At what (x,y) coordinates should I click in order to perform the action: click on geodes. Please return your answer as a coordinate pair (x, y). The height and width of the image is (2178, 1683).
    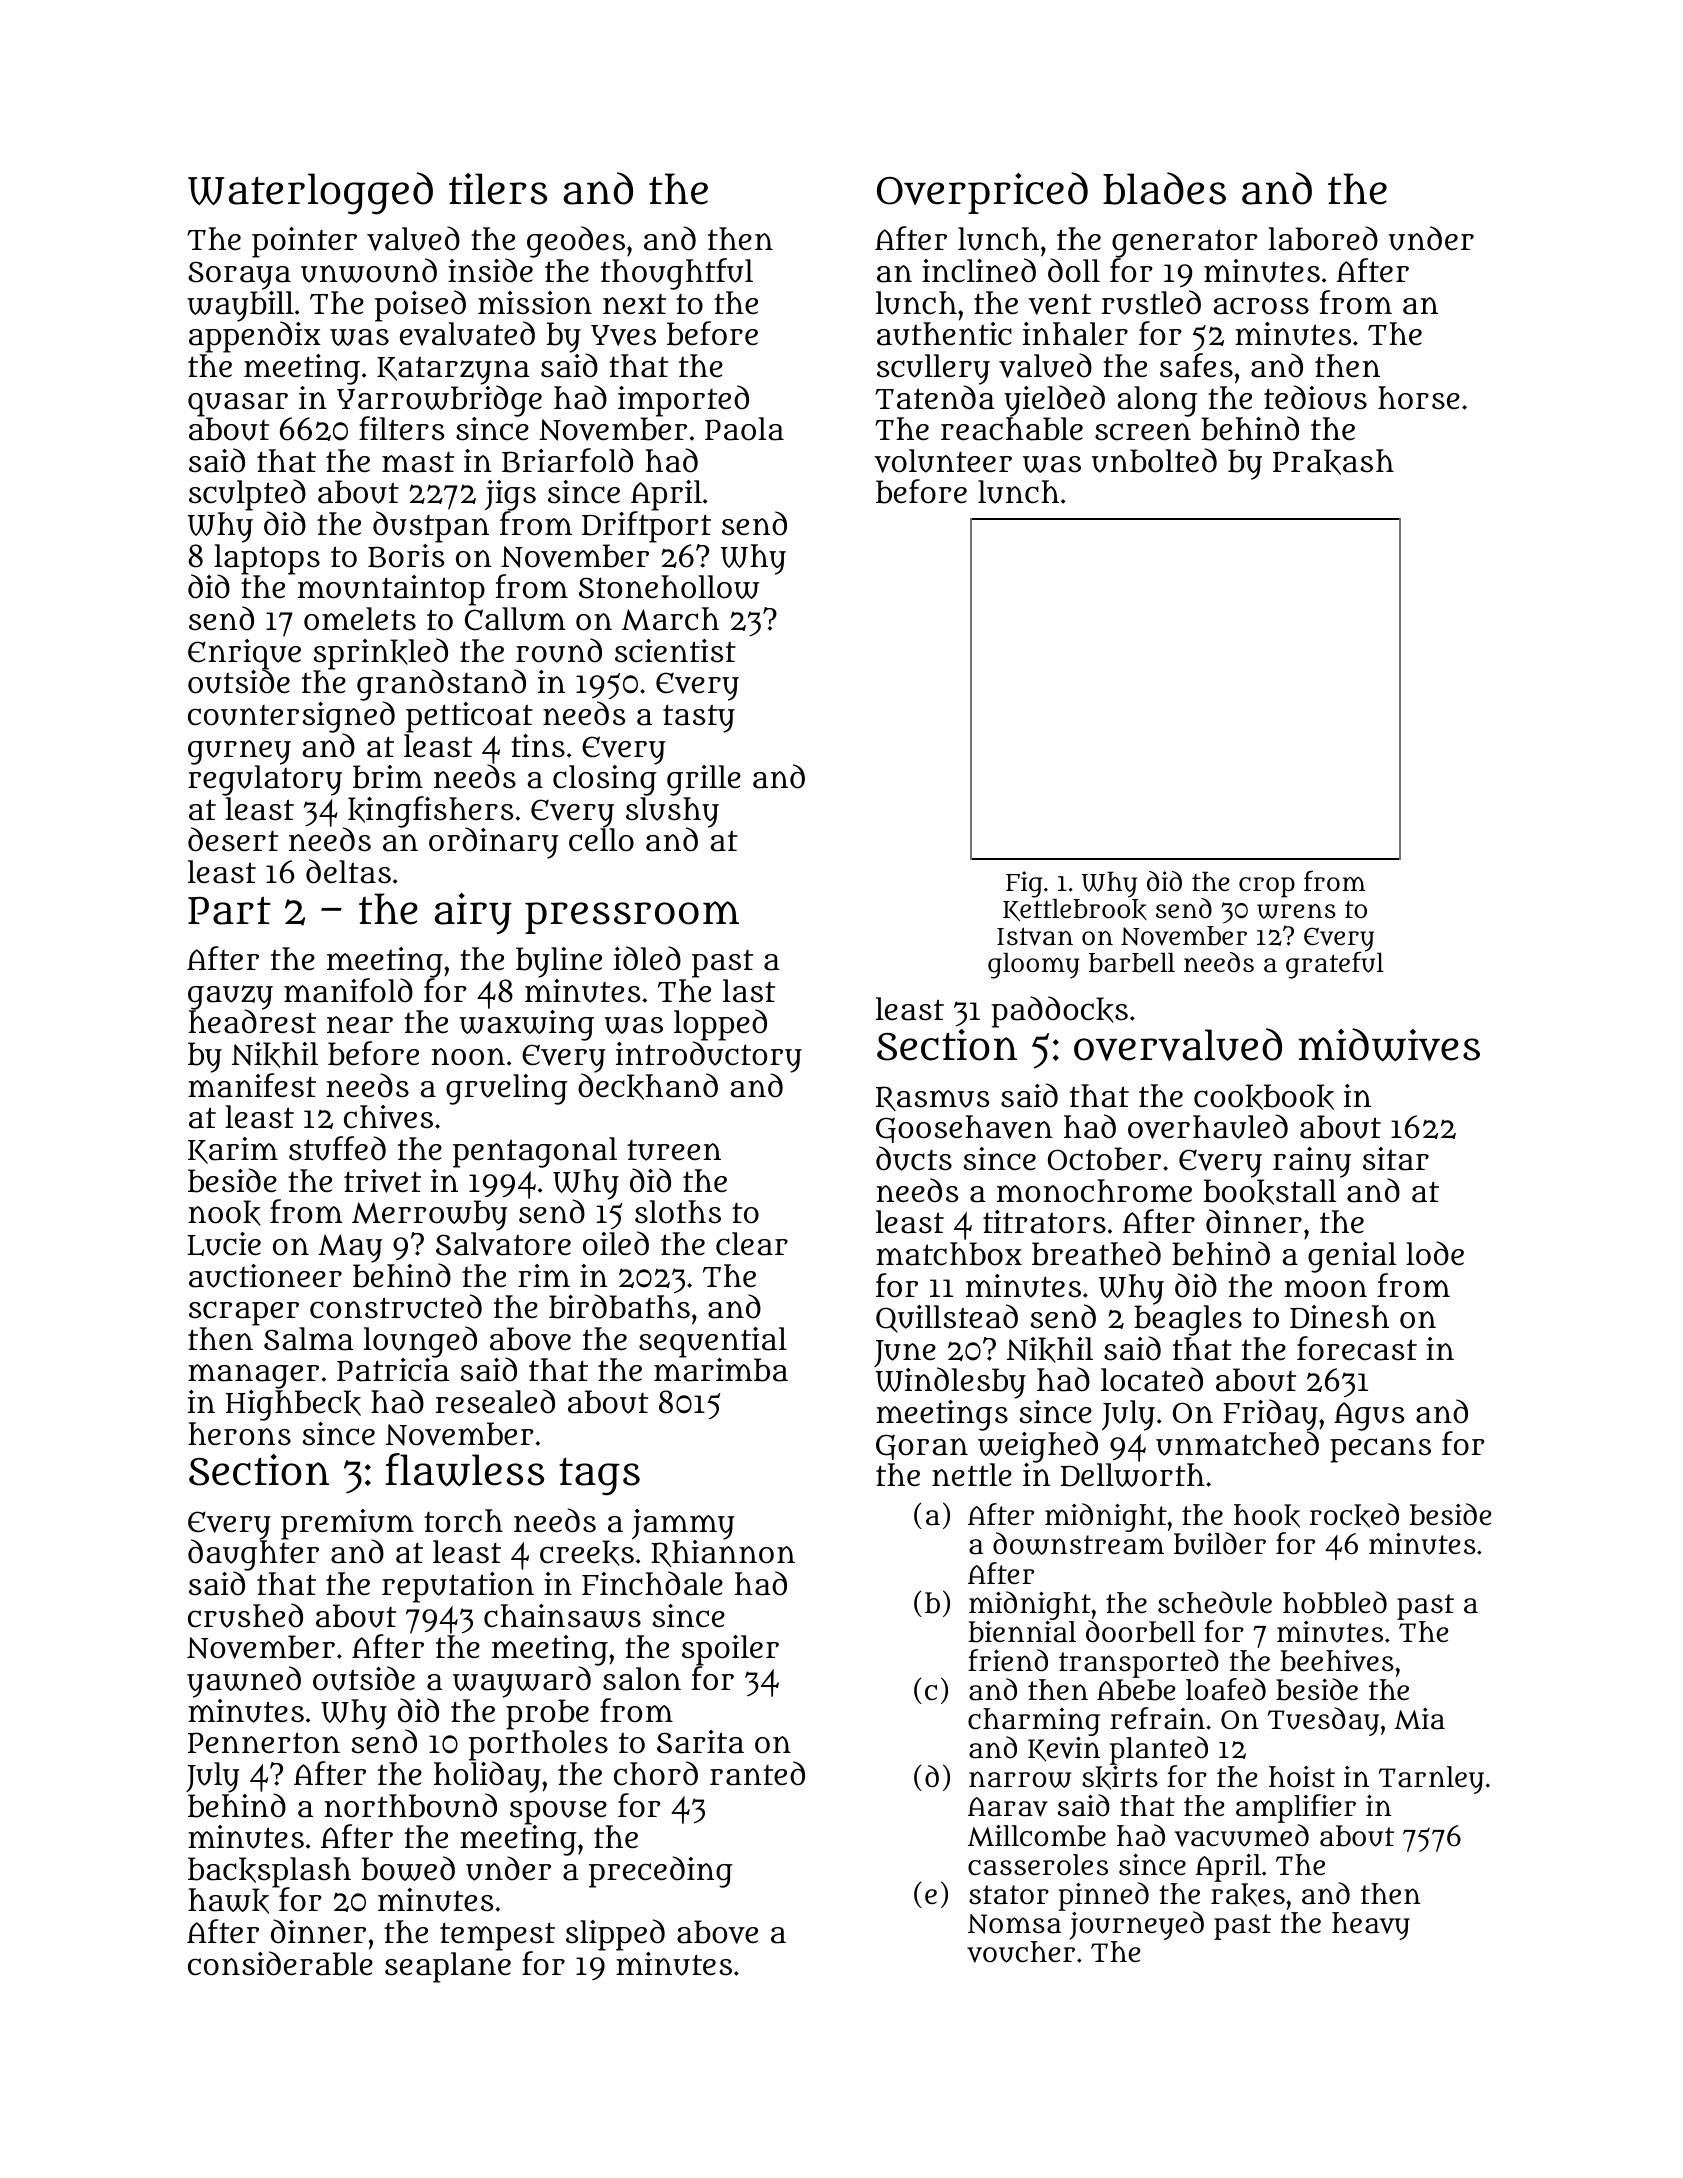
    Looking at the image, I should click on (576, 242).
